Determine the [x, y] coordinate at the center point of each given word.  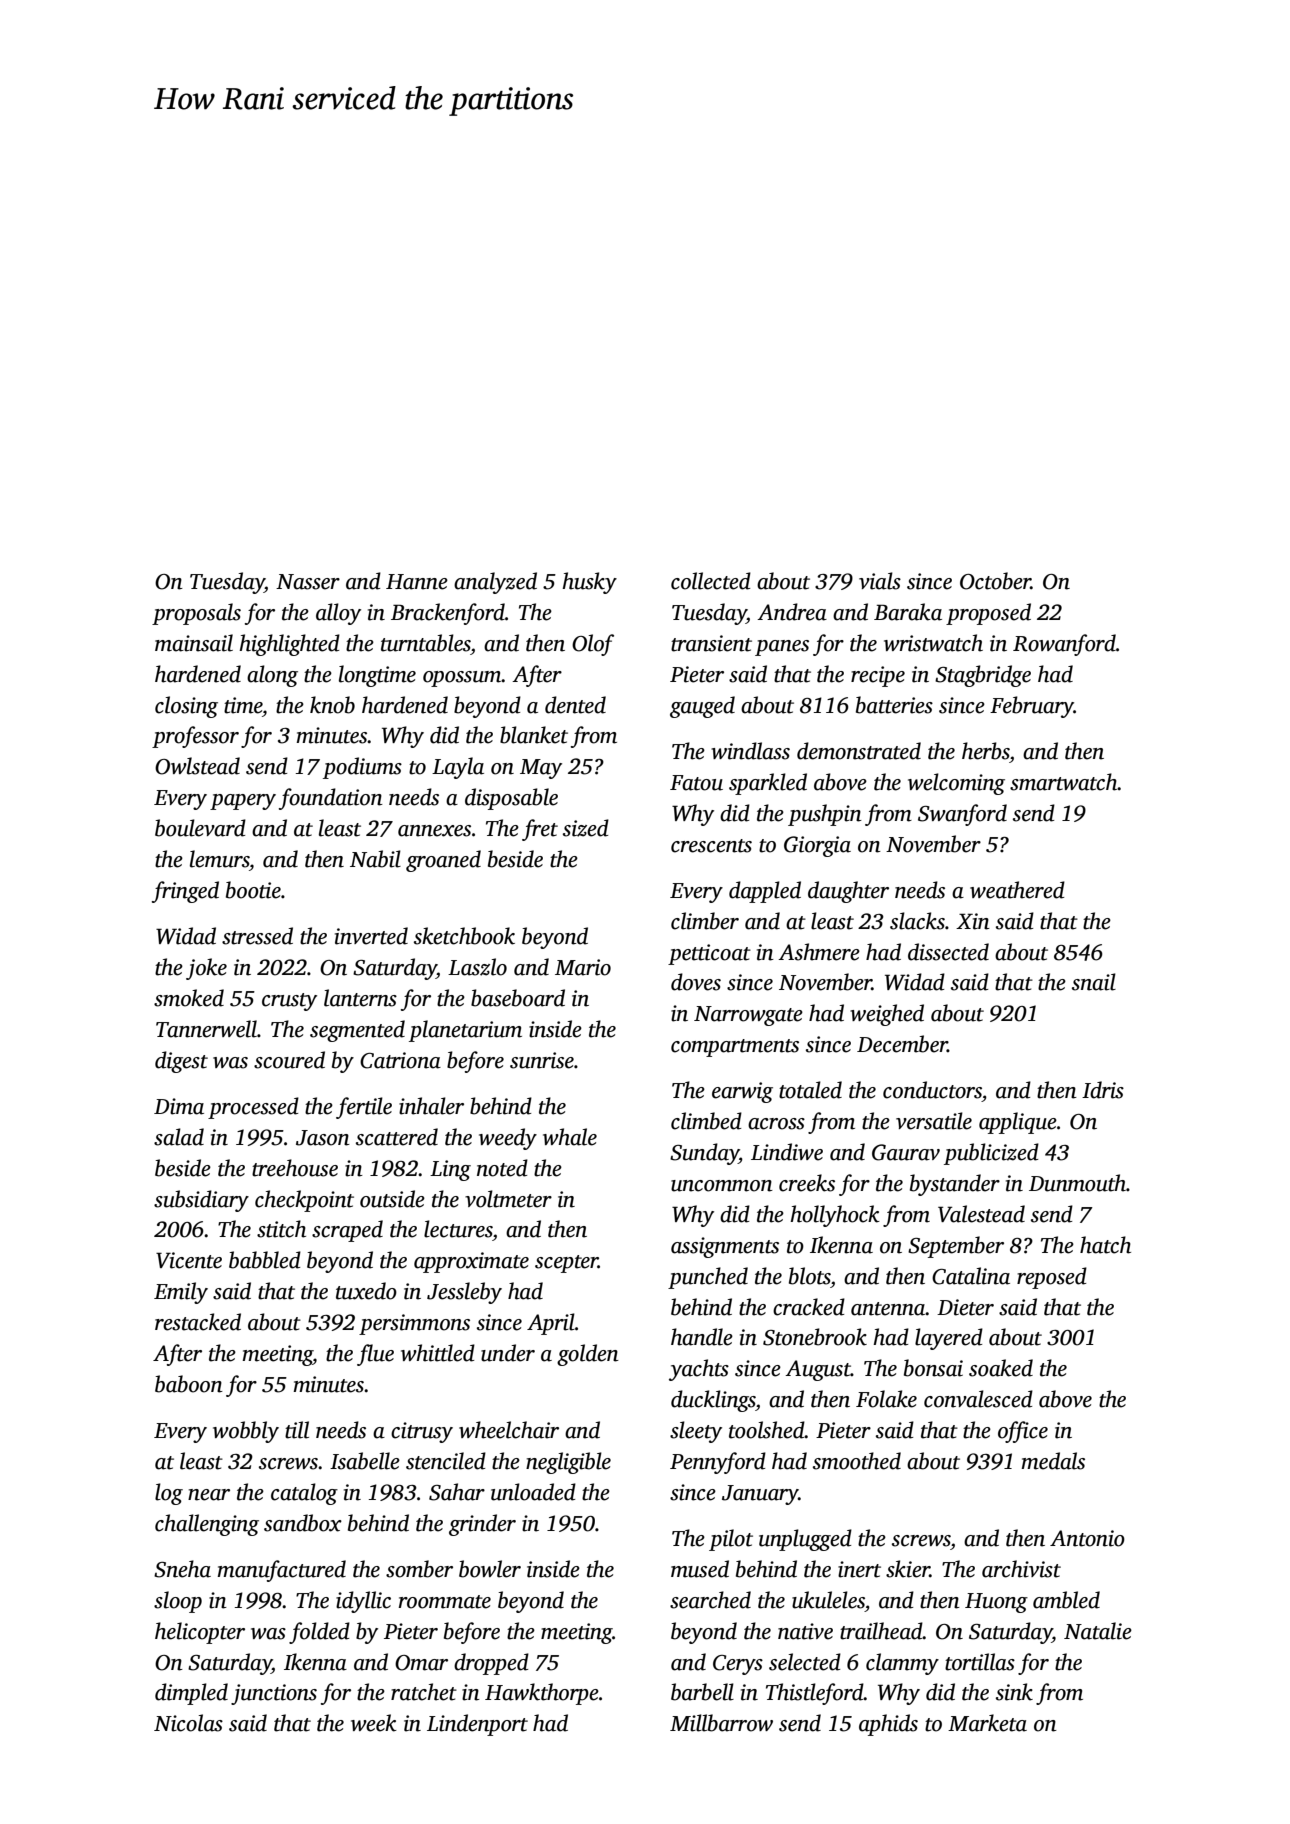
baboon [189, 1384]
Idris [1103, 1090]
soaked [1001, 1368]
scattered [397, 1137]
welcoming [956, 784]
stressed [257, 936]
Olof [593, 645]
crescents [711, 846]
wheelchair [509, 1430]
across [776, 1124]
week [374, 1723]
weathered [1017, 890]
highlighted [289, 645]
